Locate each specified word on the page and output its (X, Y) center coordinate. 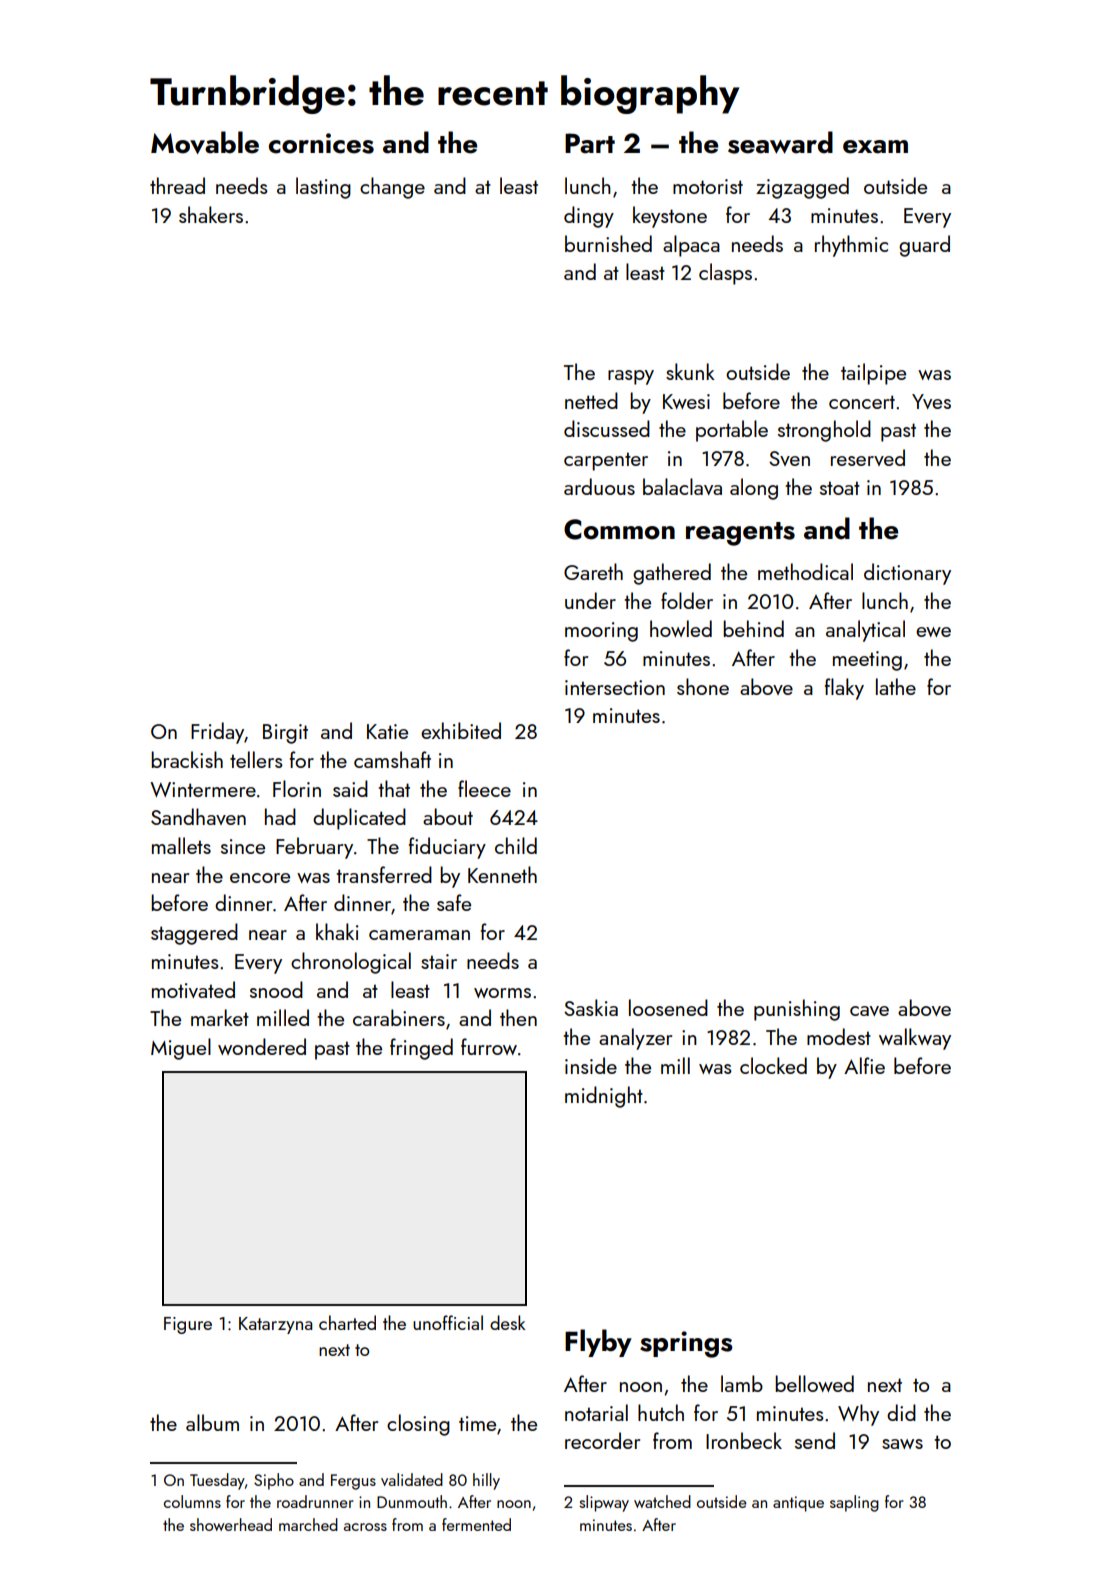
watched (662, 1501)
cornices (321, 143)
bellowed (814, 1383)
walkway (915, 1039)
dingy (589, 217)
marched (308, 1524)
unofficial (448, 1322)
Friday (217, 733)
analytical (865, 631)
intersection (615, 687)
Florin (297, 788)
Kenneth (502, 874)
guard (924, 246)
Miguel (181, 1049)
